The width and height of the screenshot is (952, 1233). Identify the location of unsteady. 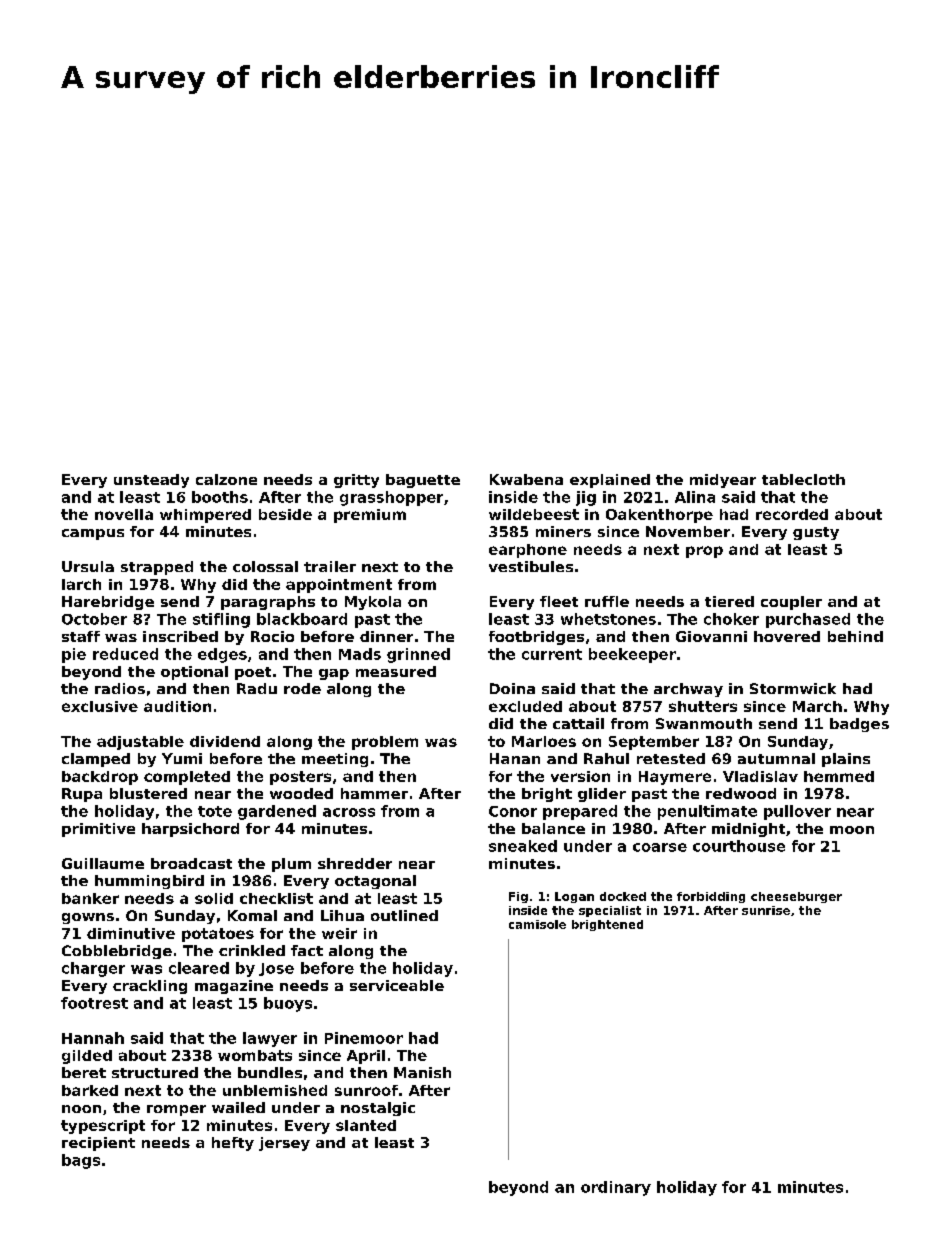
(151, 481).
